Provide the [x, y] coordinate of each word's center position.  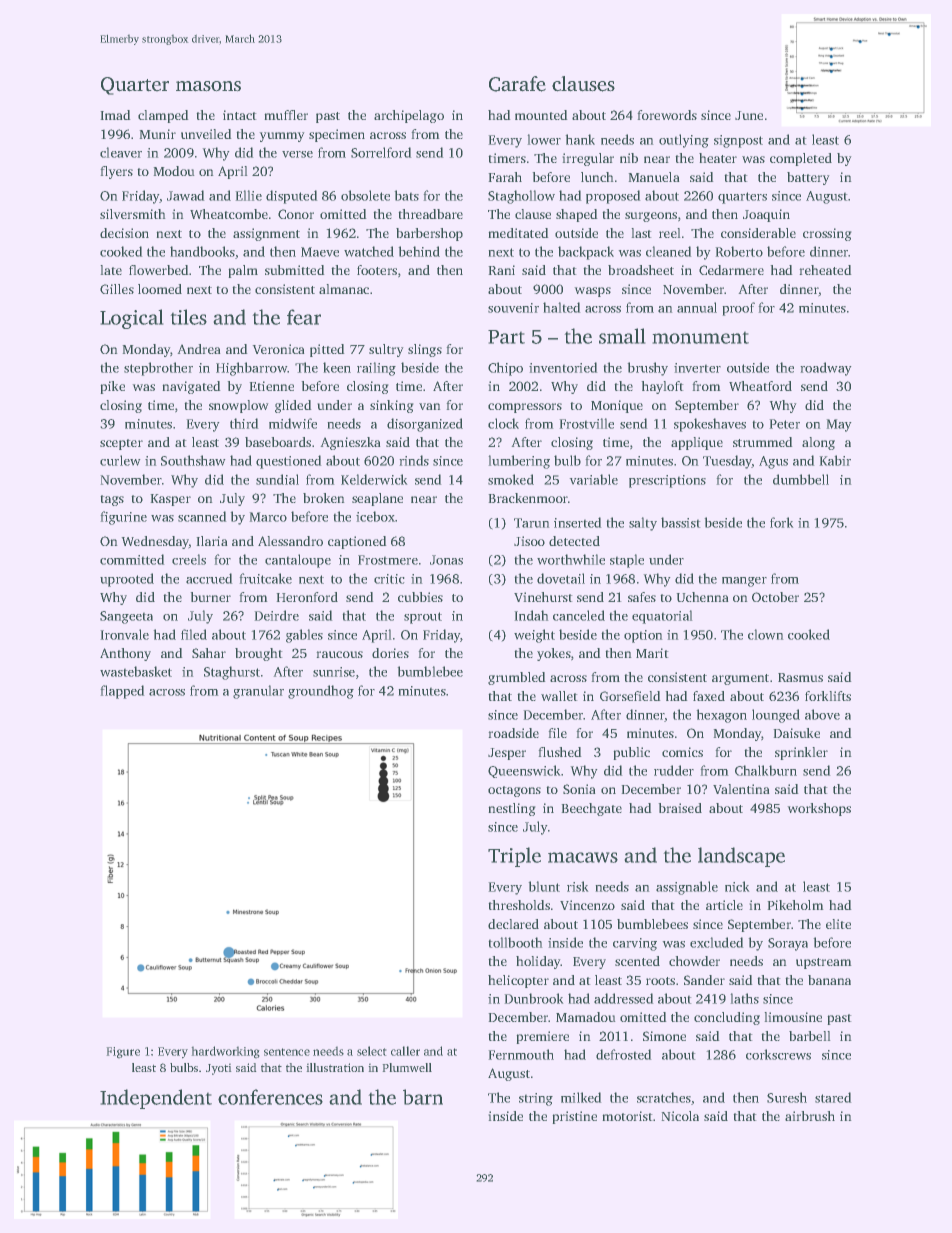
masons [208, 86]
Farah [505, 177]
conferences [270, 1097]
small [622, 336]
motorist [627, 1116]
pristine [575, 1117]
